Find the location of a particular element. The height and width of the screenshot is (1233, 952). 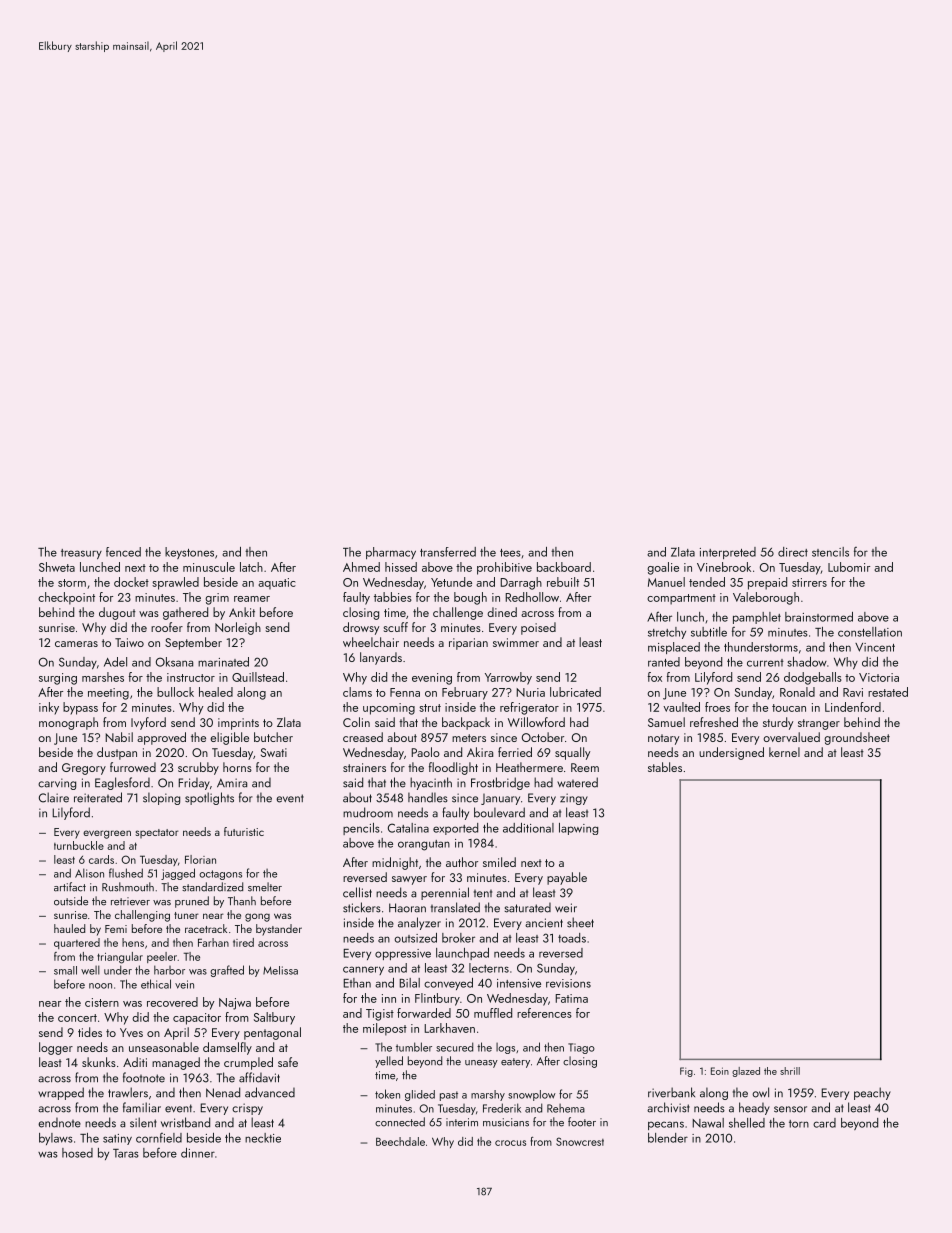

constellation is located at coordinates (870, 632).
